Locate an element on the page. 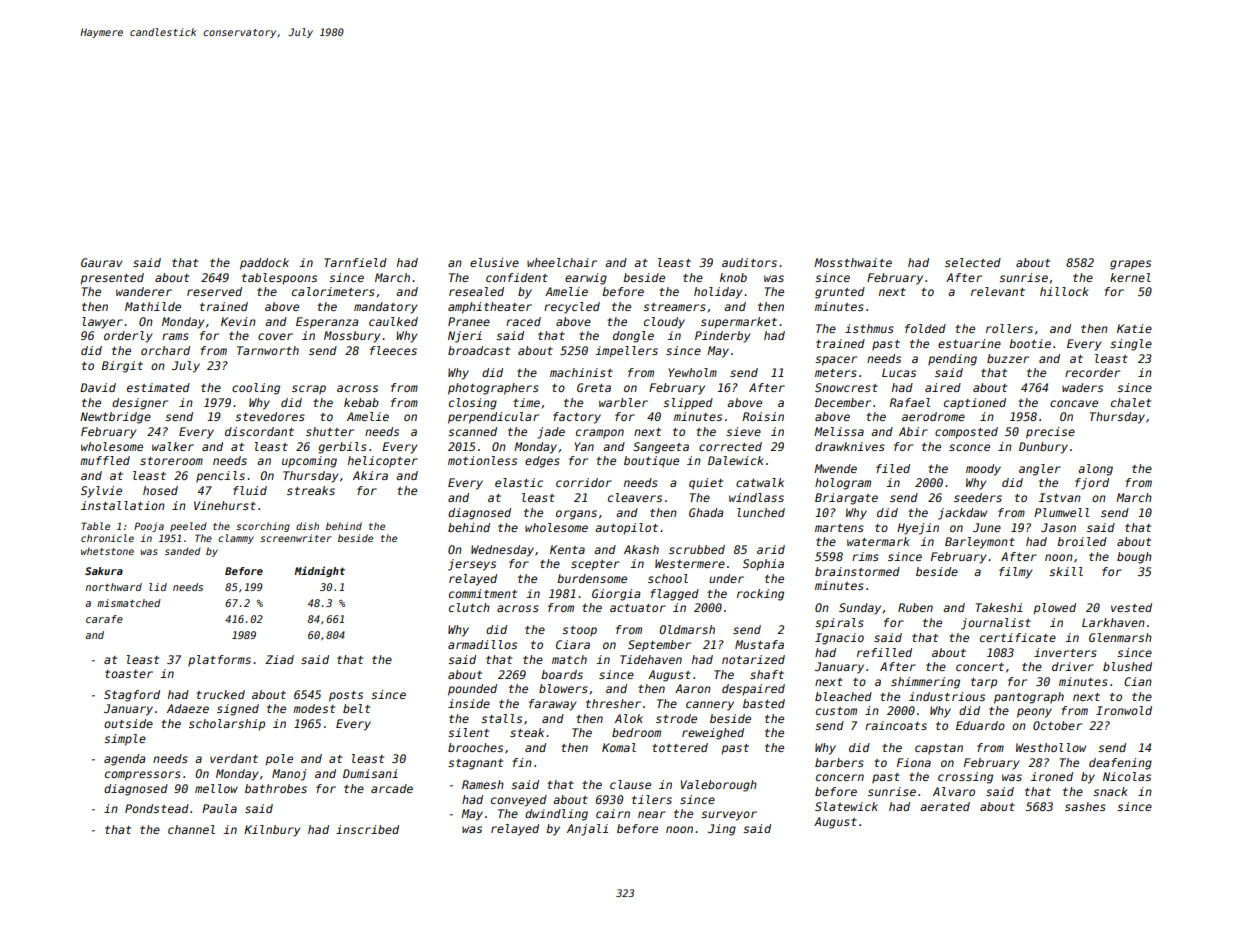  recorder is located at coordinates (1092, 372).
